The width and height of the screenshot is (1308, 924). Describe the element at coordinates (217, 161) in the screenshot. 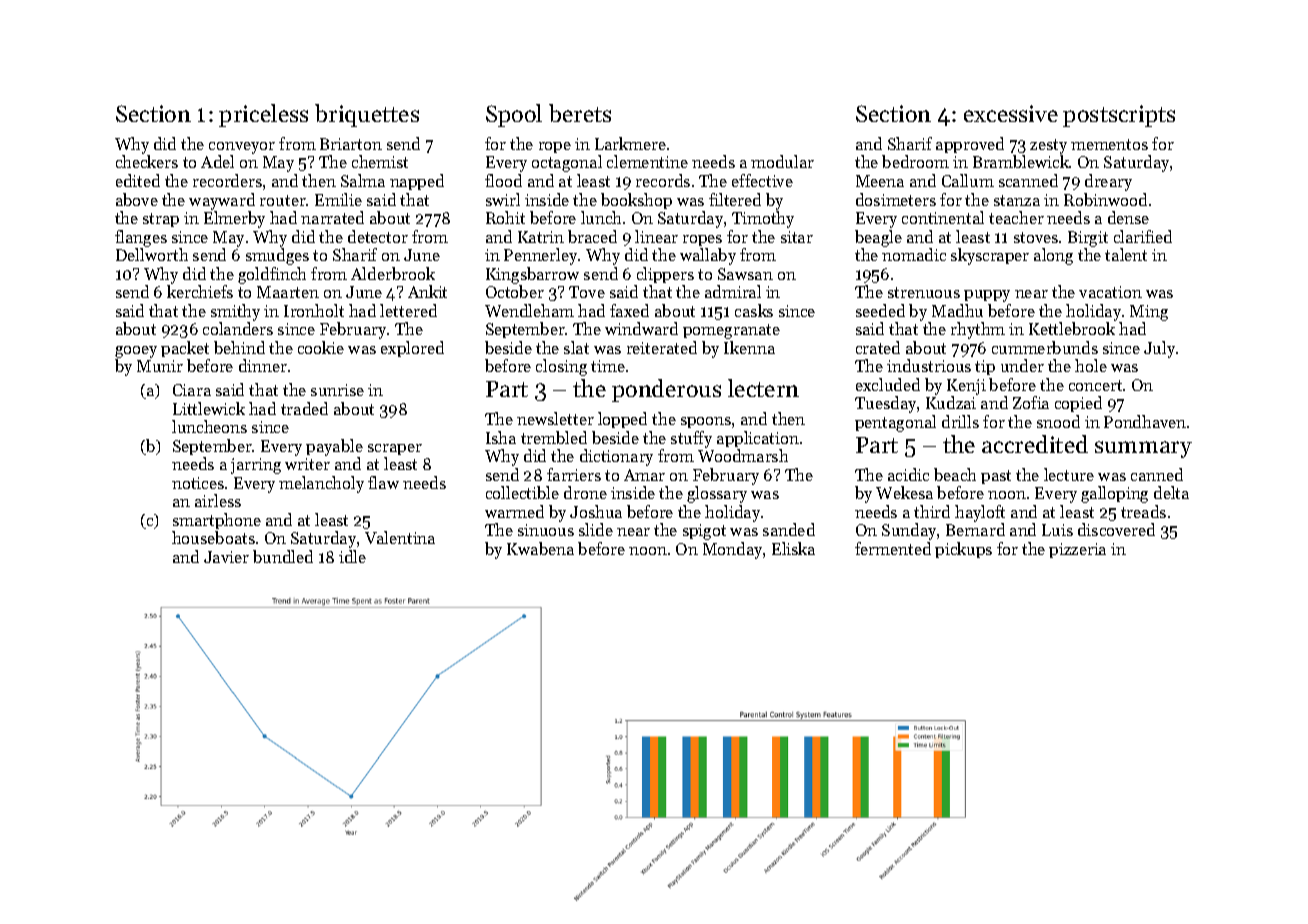

I see `Adel` at that location.
